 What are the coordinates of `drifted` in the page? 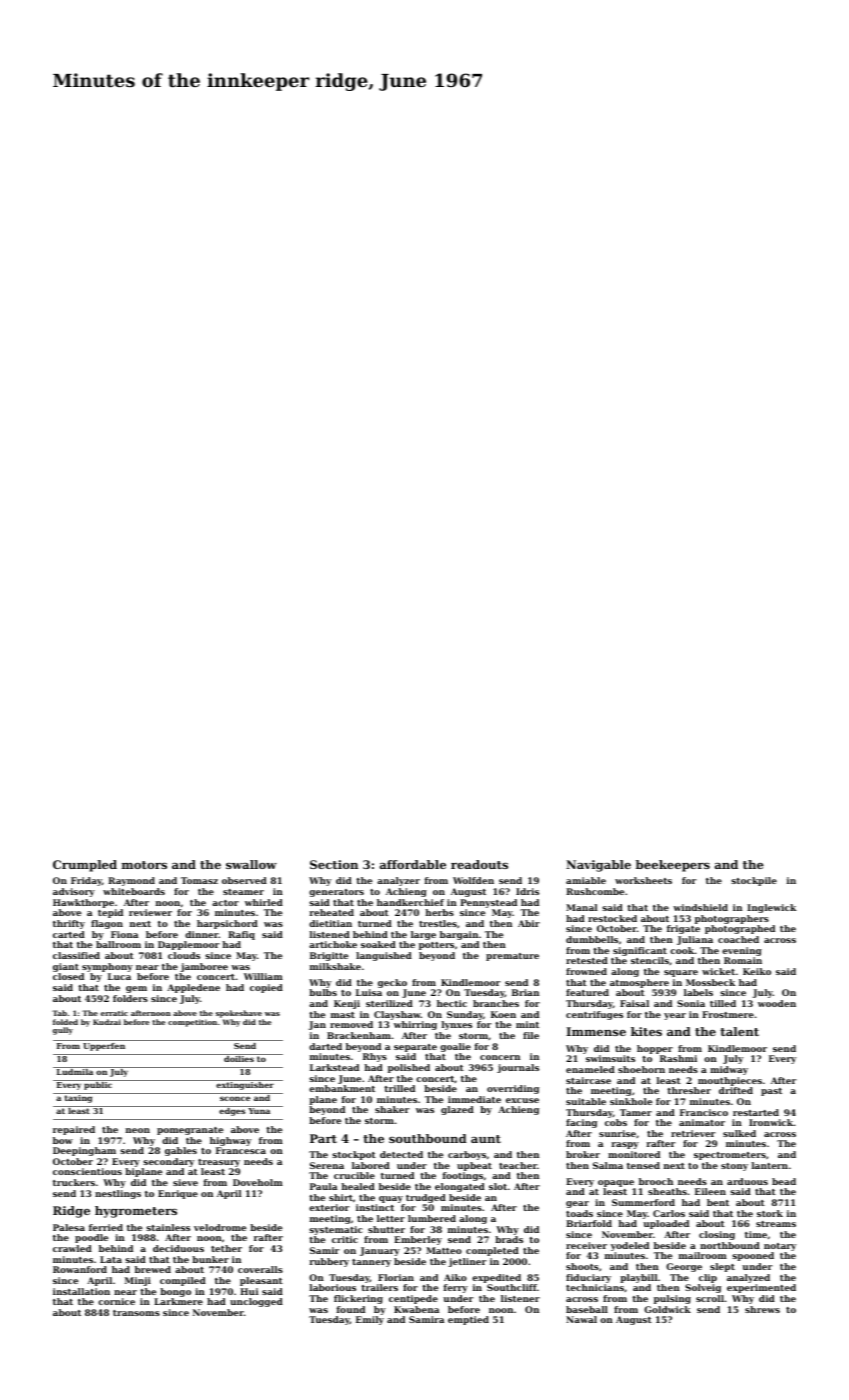 It's located at (736, 1090).
